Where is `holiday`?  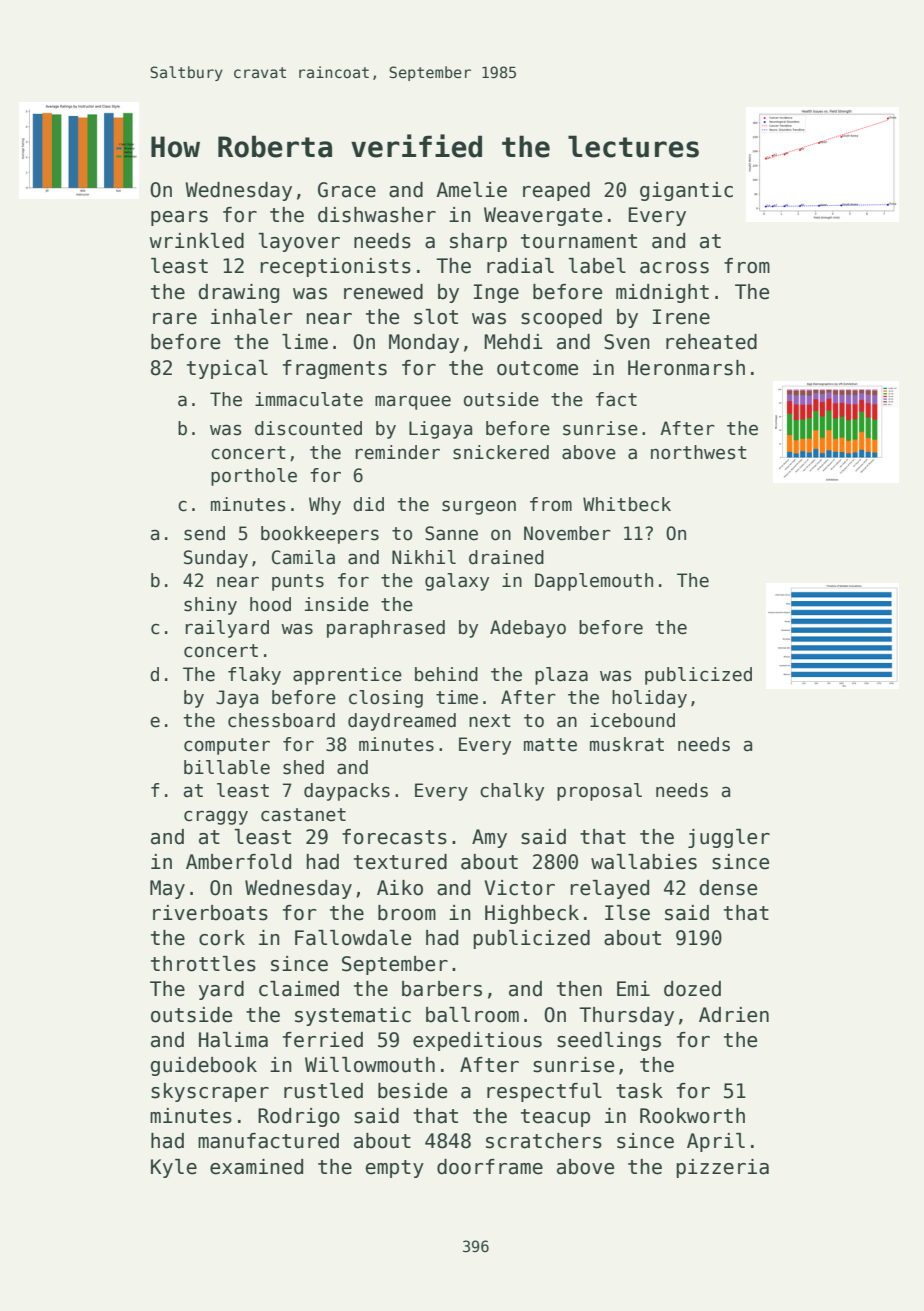
holiday is located at coordinates (649, 699).
